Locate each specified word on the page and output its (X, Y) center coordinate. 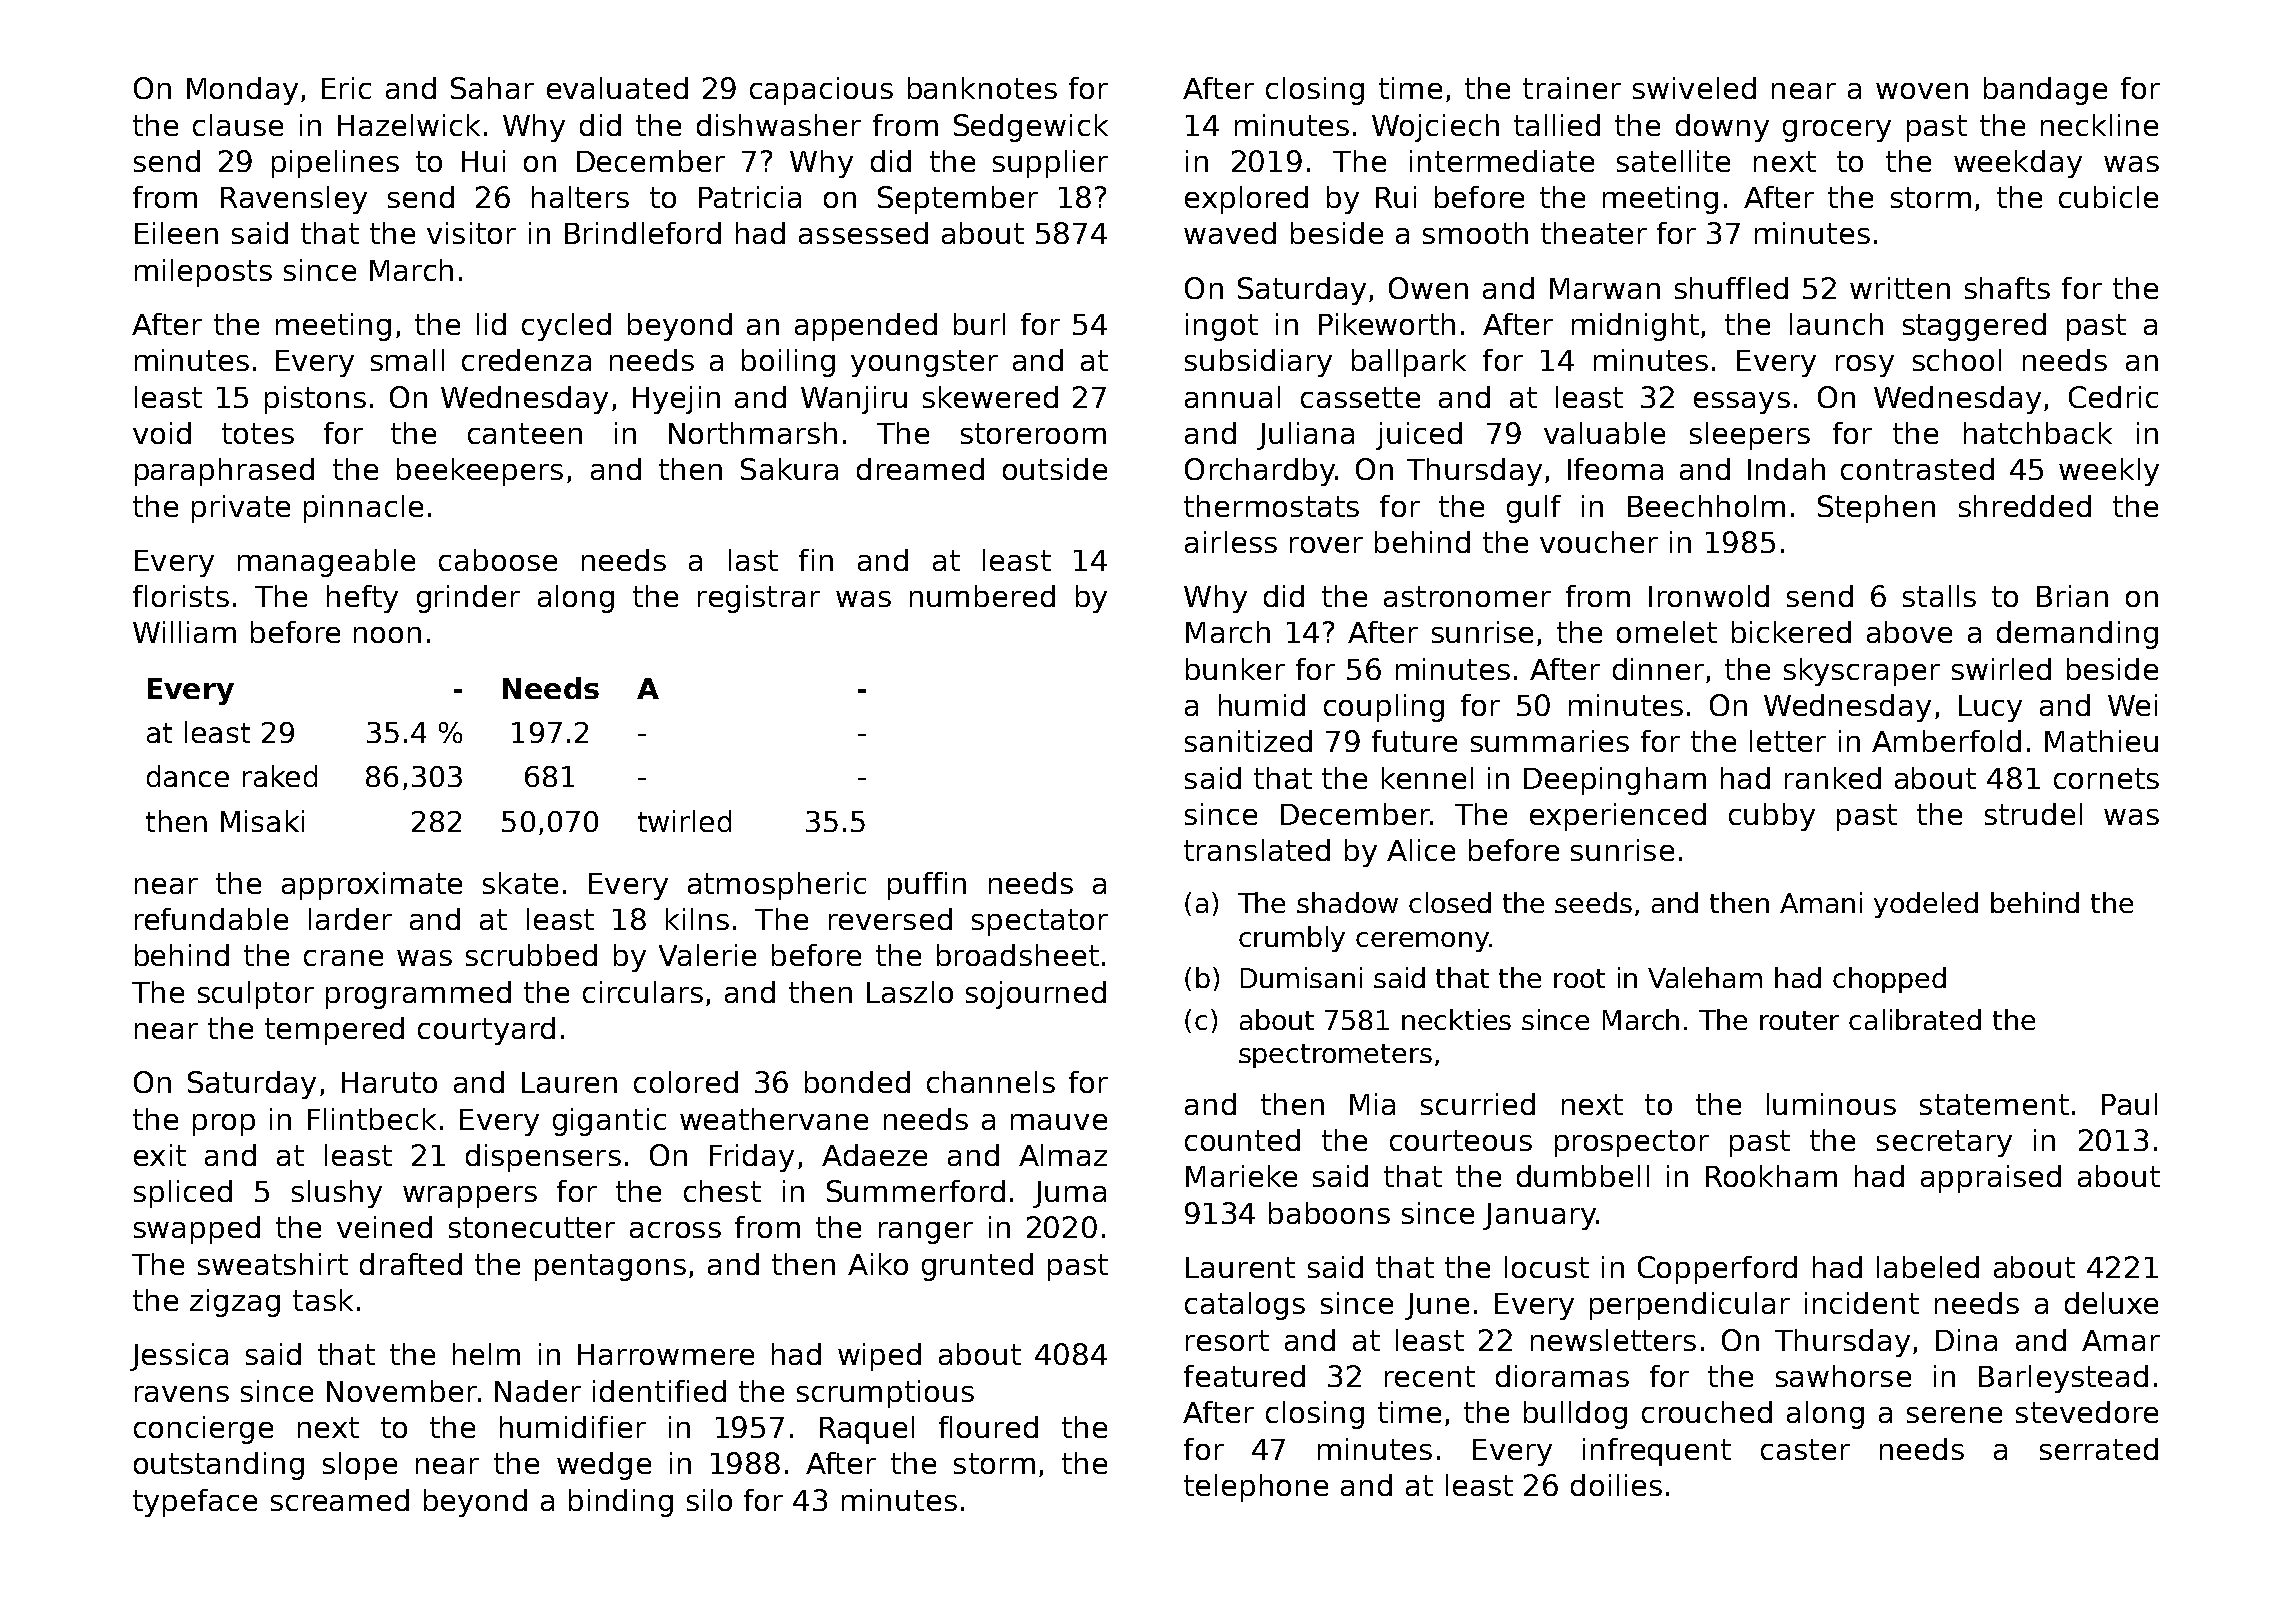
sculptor (256, 995)
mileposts (203, 273)
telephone (1256, 1488)
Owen (1428, 288)
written (1900, 288)
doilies (1616, 1485)
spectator (1040, 922)
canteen (525, 433)
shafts (2007, 288)
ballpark (1409, 363)
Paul (2129, 1104)
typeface (195, 1503)
